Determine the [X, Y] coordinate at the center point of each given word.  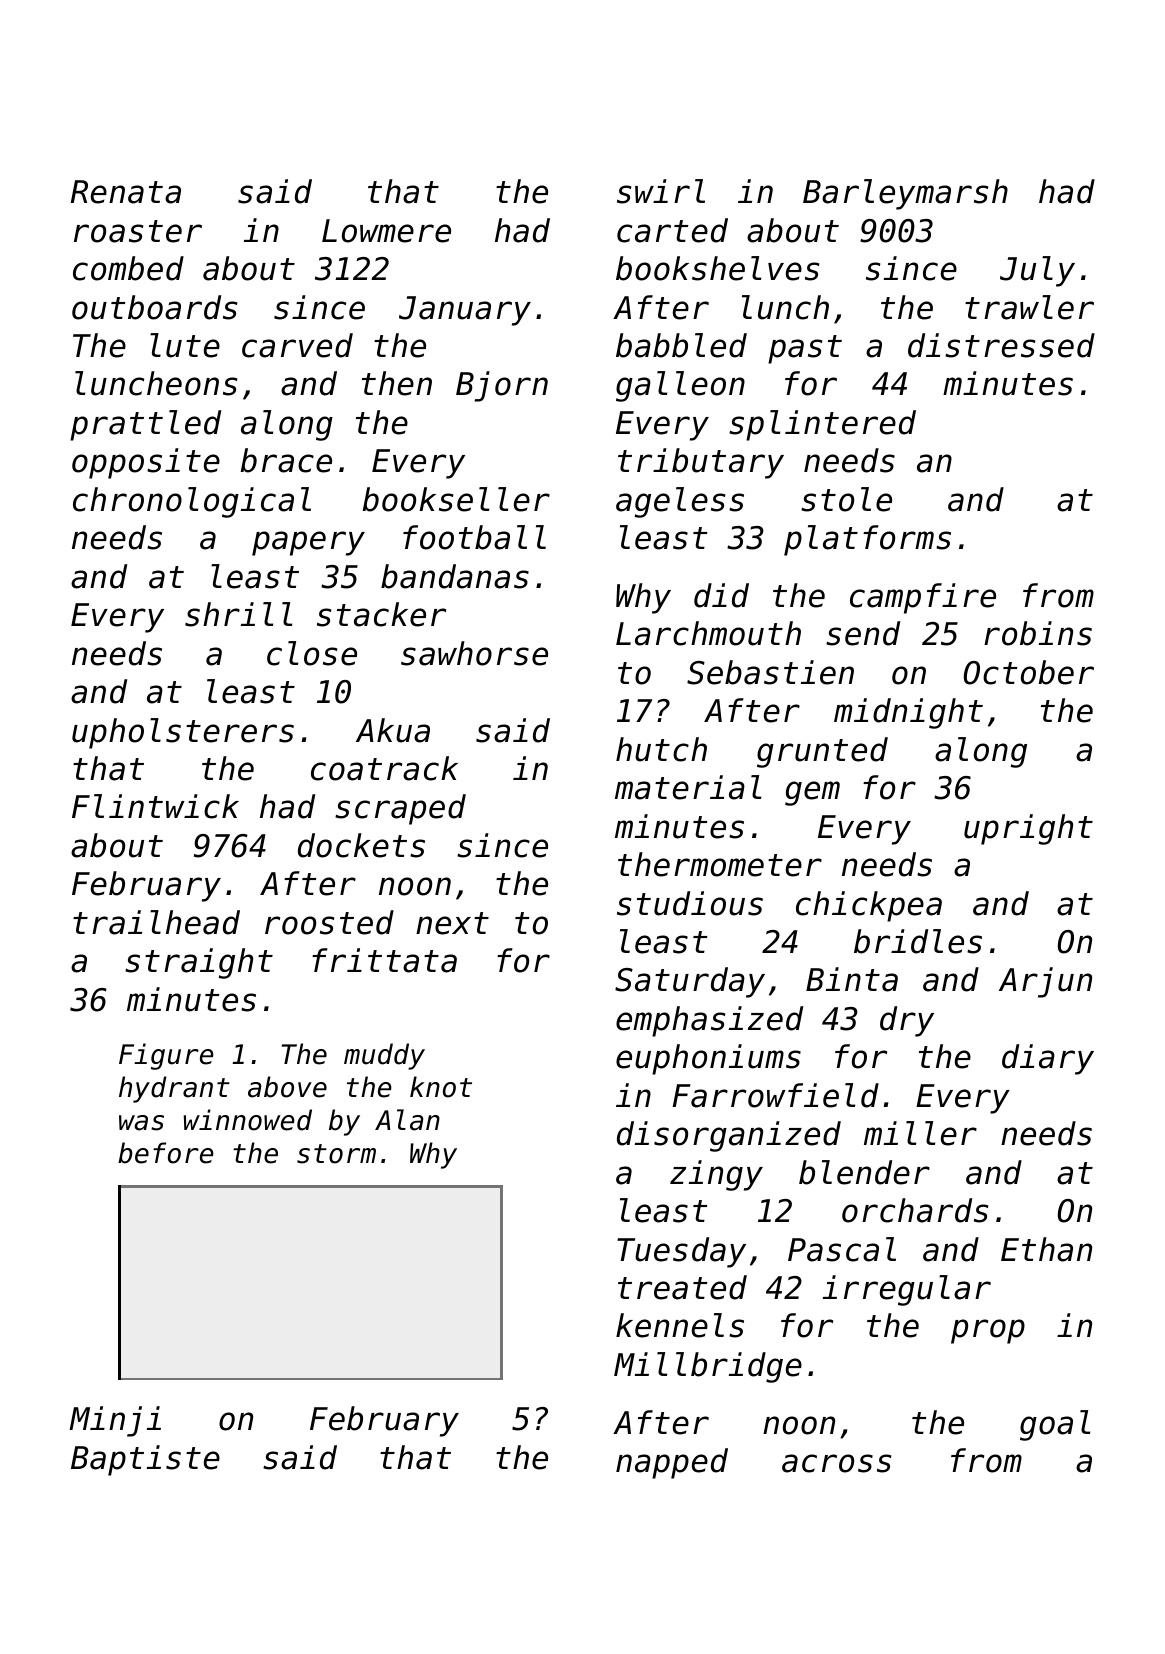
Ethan [1046, 1249]
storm [336, 1154]
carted [672, 230]
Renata [126, 192]
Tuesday [681, 1252]
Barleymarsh [905, 194]
